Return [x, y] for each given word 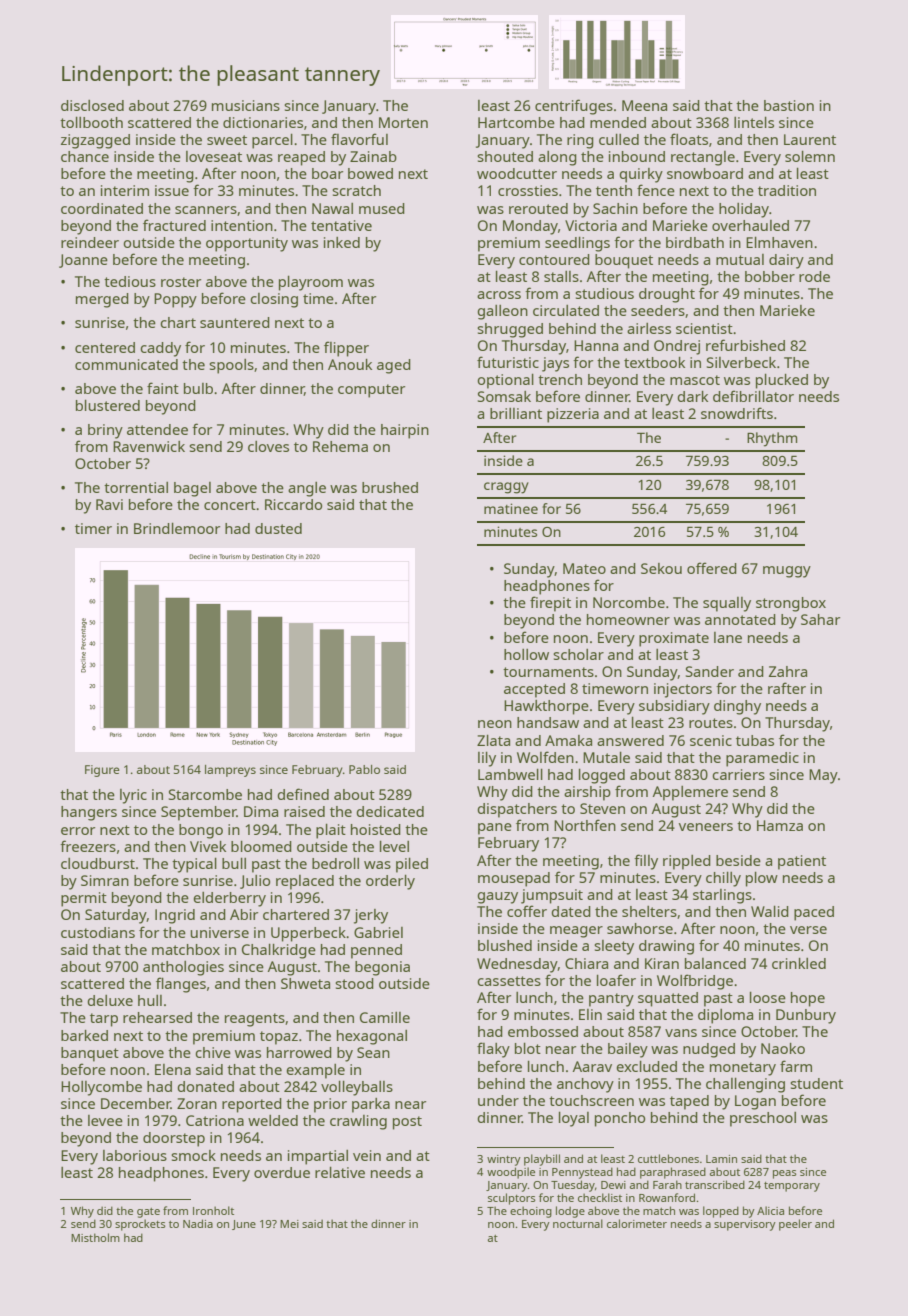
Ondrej [677, 347]
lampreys [230, 771]
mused [382, 208]
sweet [227, 140]
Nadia [198, 1223]
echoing [531, 1212]
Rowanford [667, 1197]
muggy [787, 572]
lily [487, 759]
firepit [550, 604]
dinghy [737, 707]
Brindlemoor [177, 528]
